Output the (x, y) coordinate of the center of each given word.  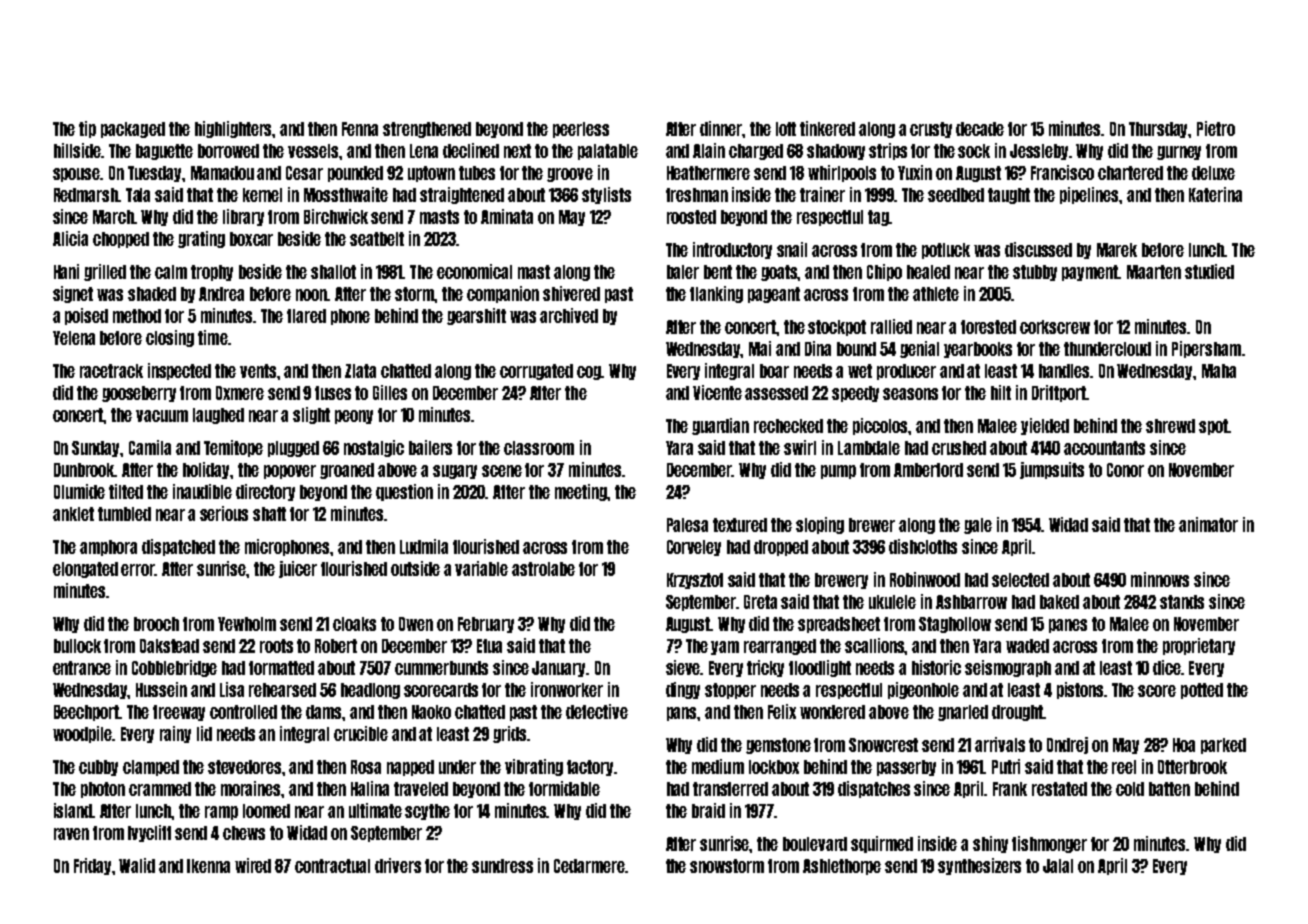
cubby (98, 768)
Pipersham (1206, 349)
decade (980, 129)
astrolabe (543, 569)
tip (87, 129)
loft (786, 129)
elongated (85, 570)
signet (73, 294)
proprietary (1199, 646)
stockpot (837, 328)
